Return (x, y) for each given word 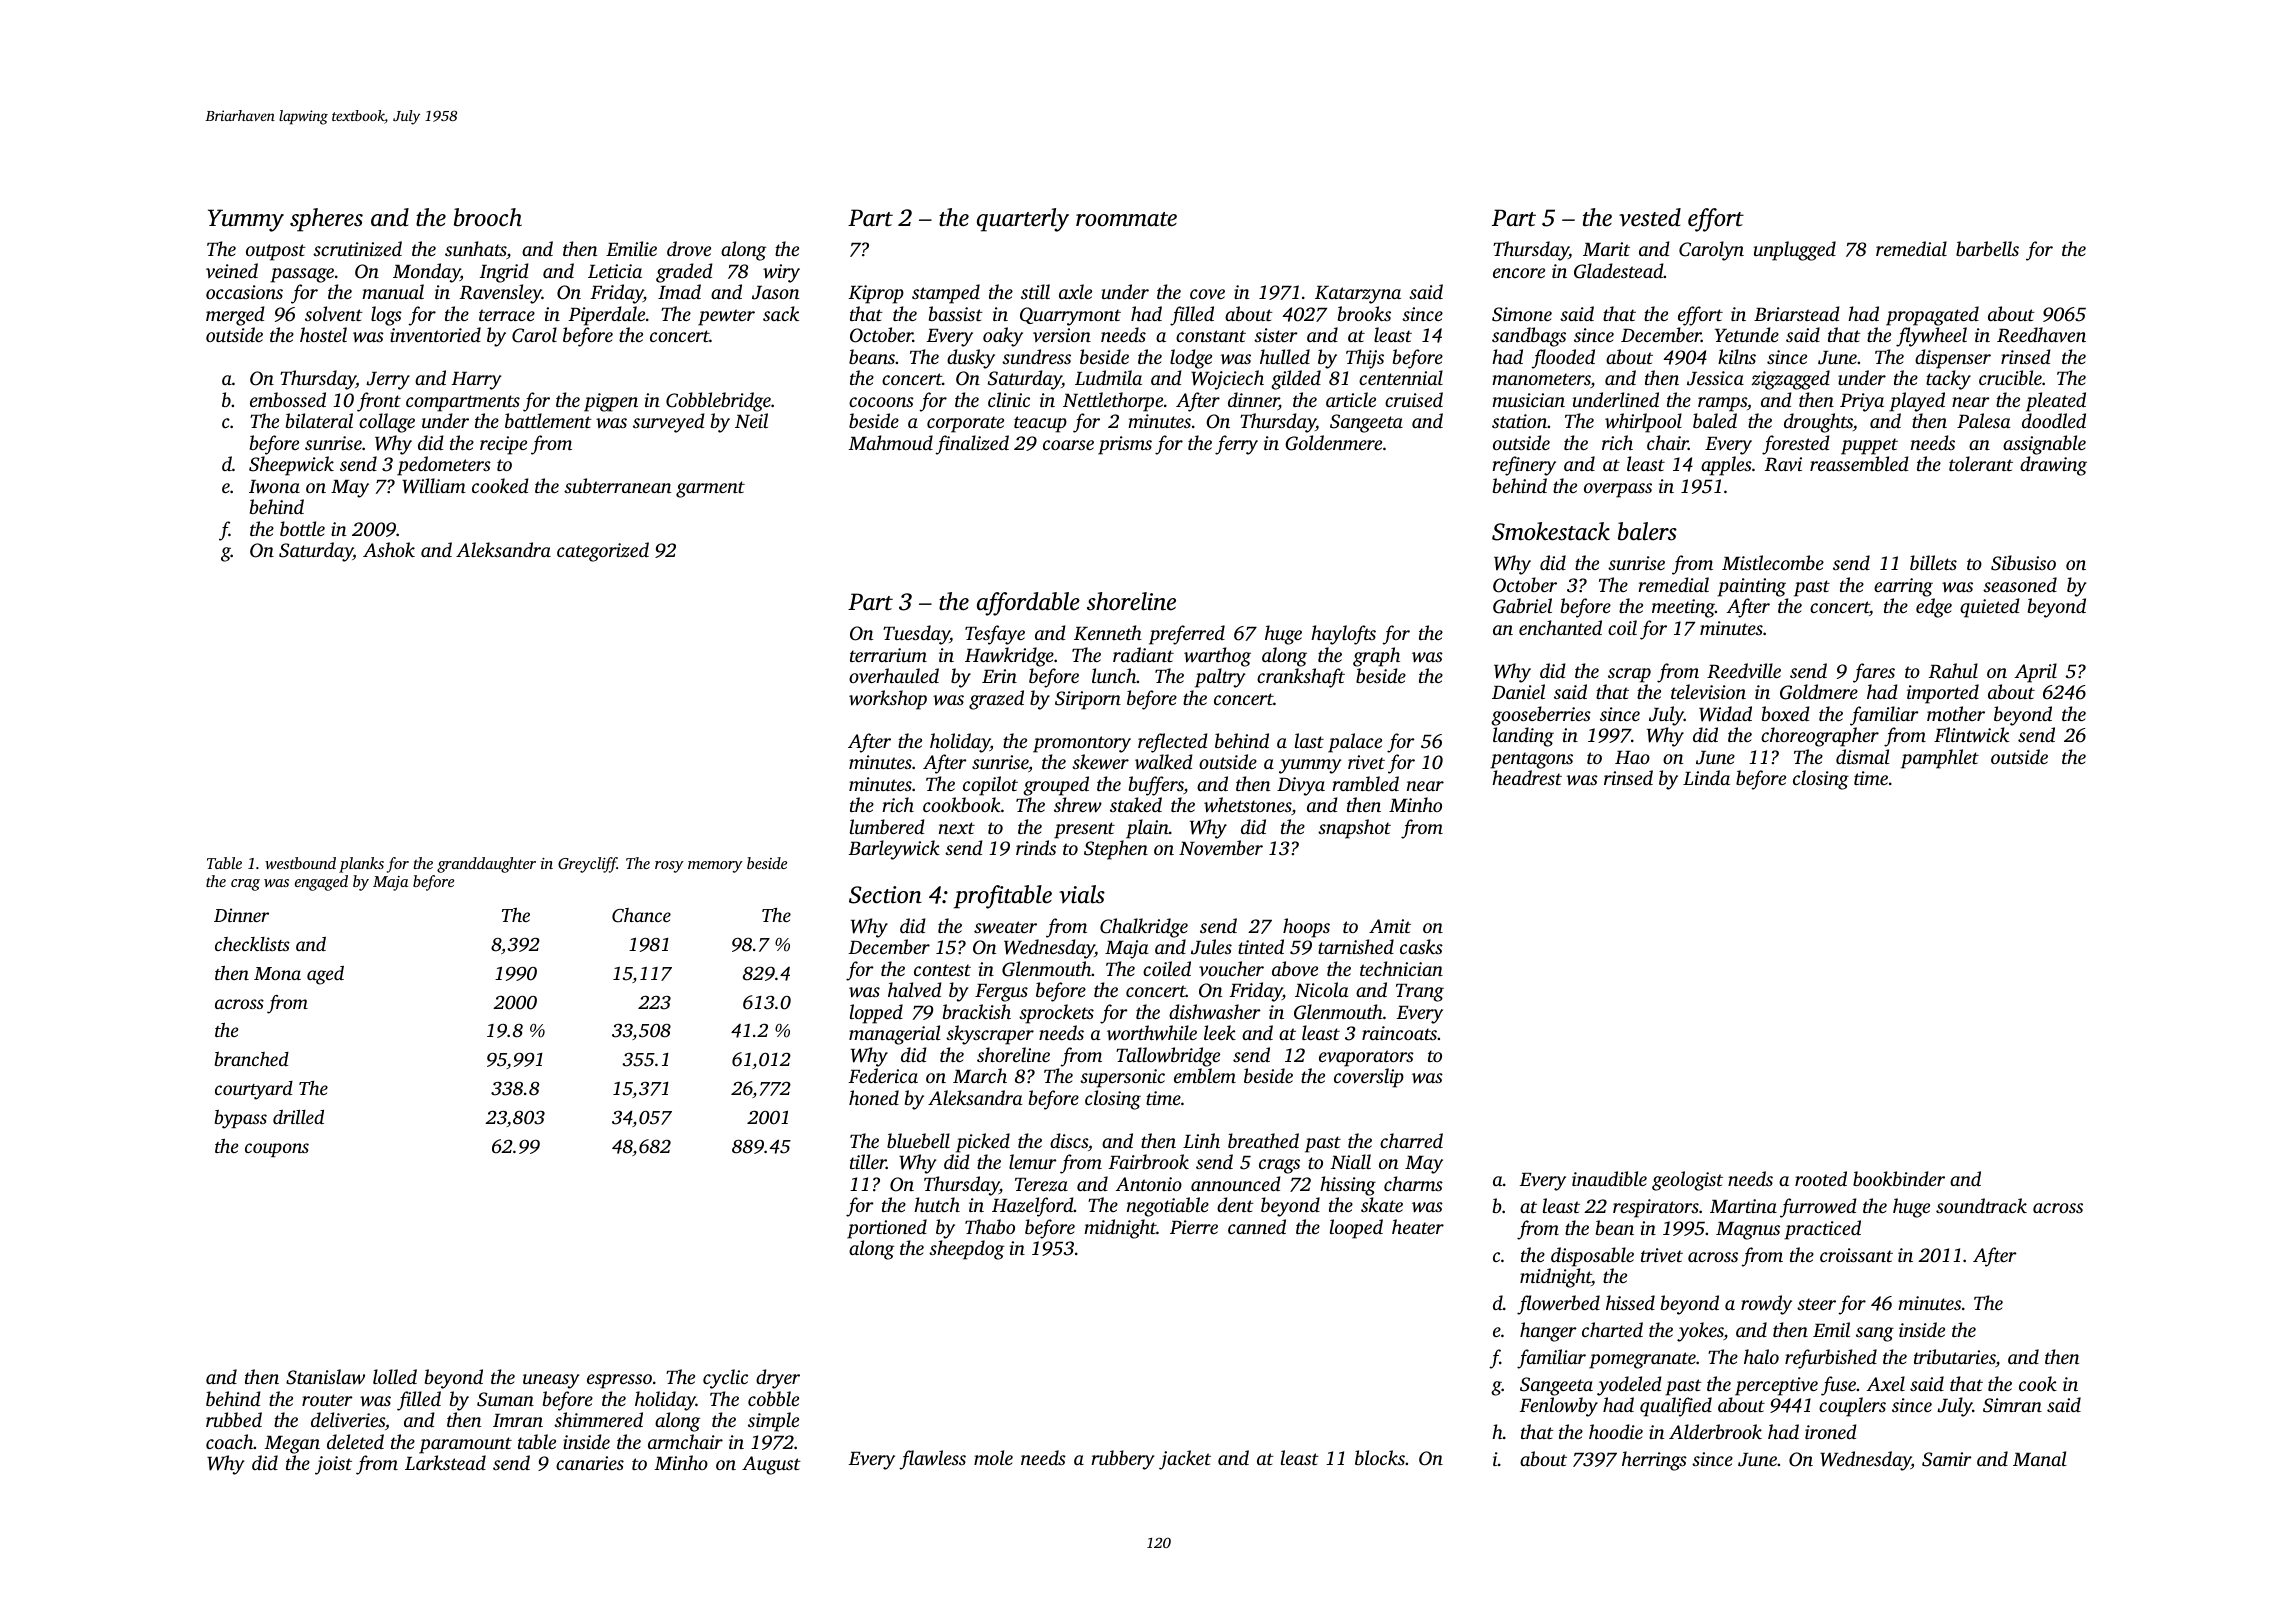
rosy (669, 867)
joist (333, 1465)
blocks (1380, 1457)
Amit (1390, 926)
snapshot (1354, 829)
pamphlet (1940, 759)
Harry (477, 381)
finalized (972, 445)
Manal (2040, 1458)
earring (1903, 587)
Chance (641, 915)
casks (1421, 946)
